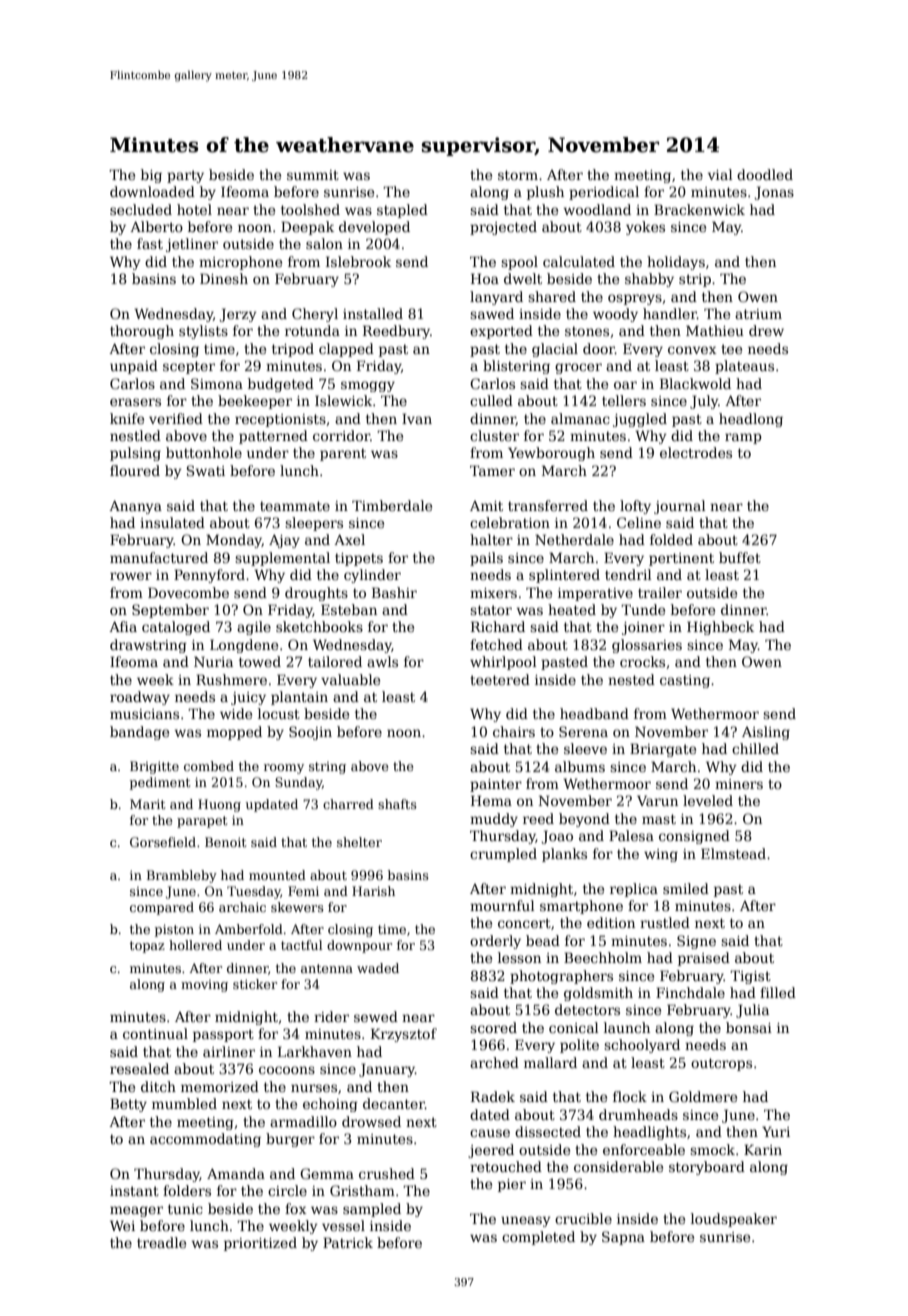 Image resolution: width=908 pixels, height=1316 pixels. I want to click on culled, so click(491, 400).
